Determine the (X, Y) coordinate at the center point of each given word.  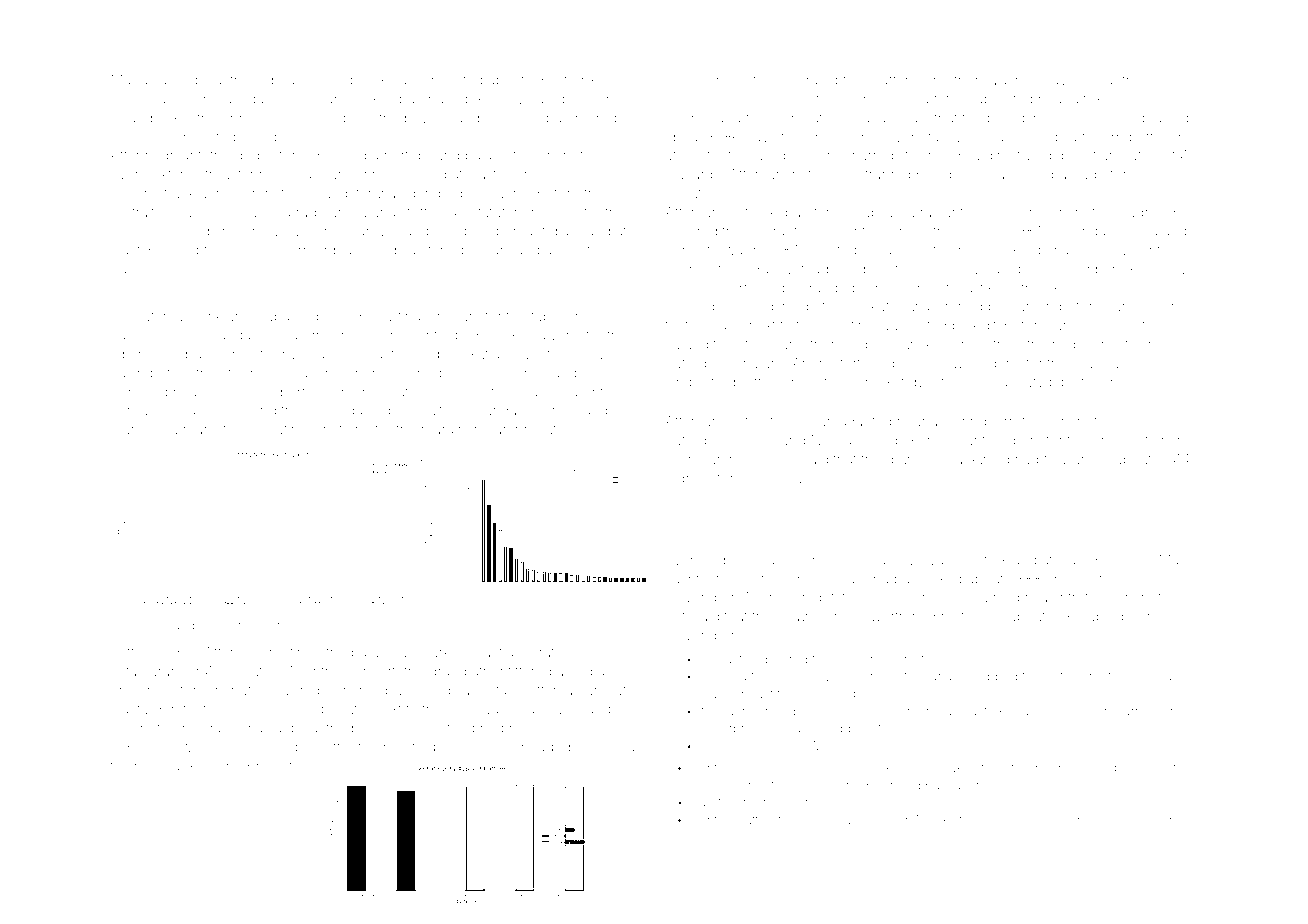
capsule (281, 81)
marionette (730, 80)
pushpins (140, 270)
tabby (549, 318)
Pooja (1140, 232)
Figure (128, 626)
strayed (1060, 81)
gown (904, 462)
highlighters (703, 480)
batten (755, 820)
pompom (499, 749)
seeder (806, 560)
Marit (1175, 559)
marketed (213, 429)
